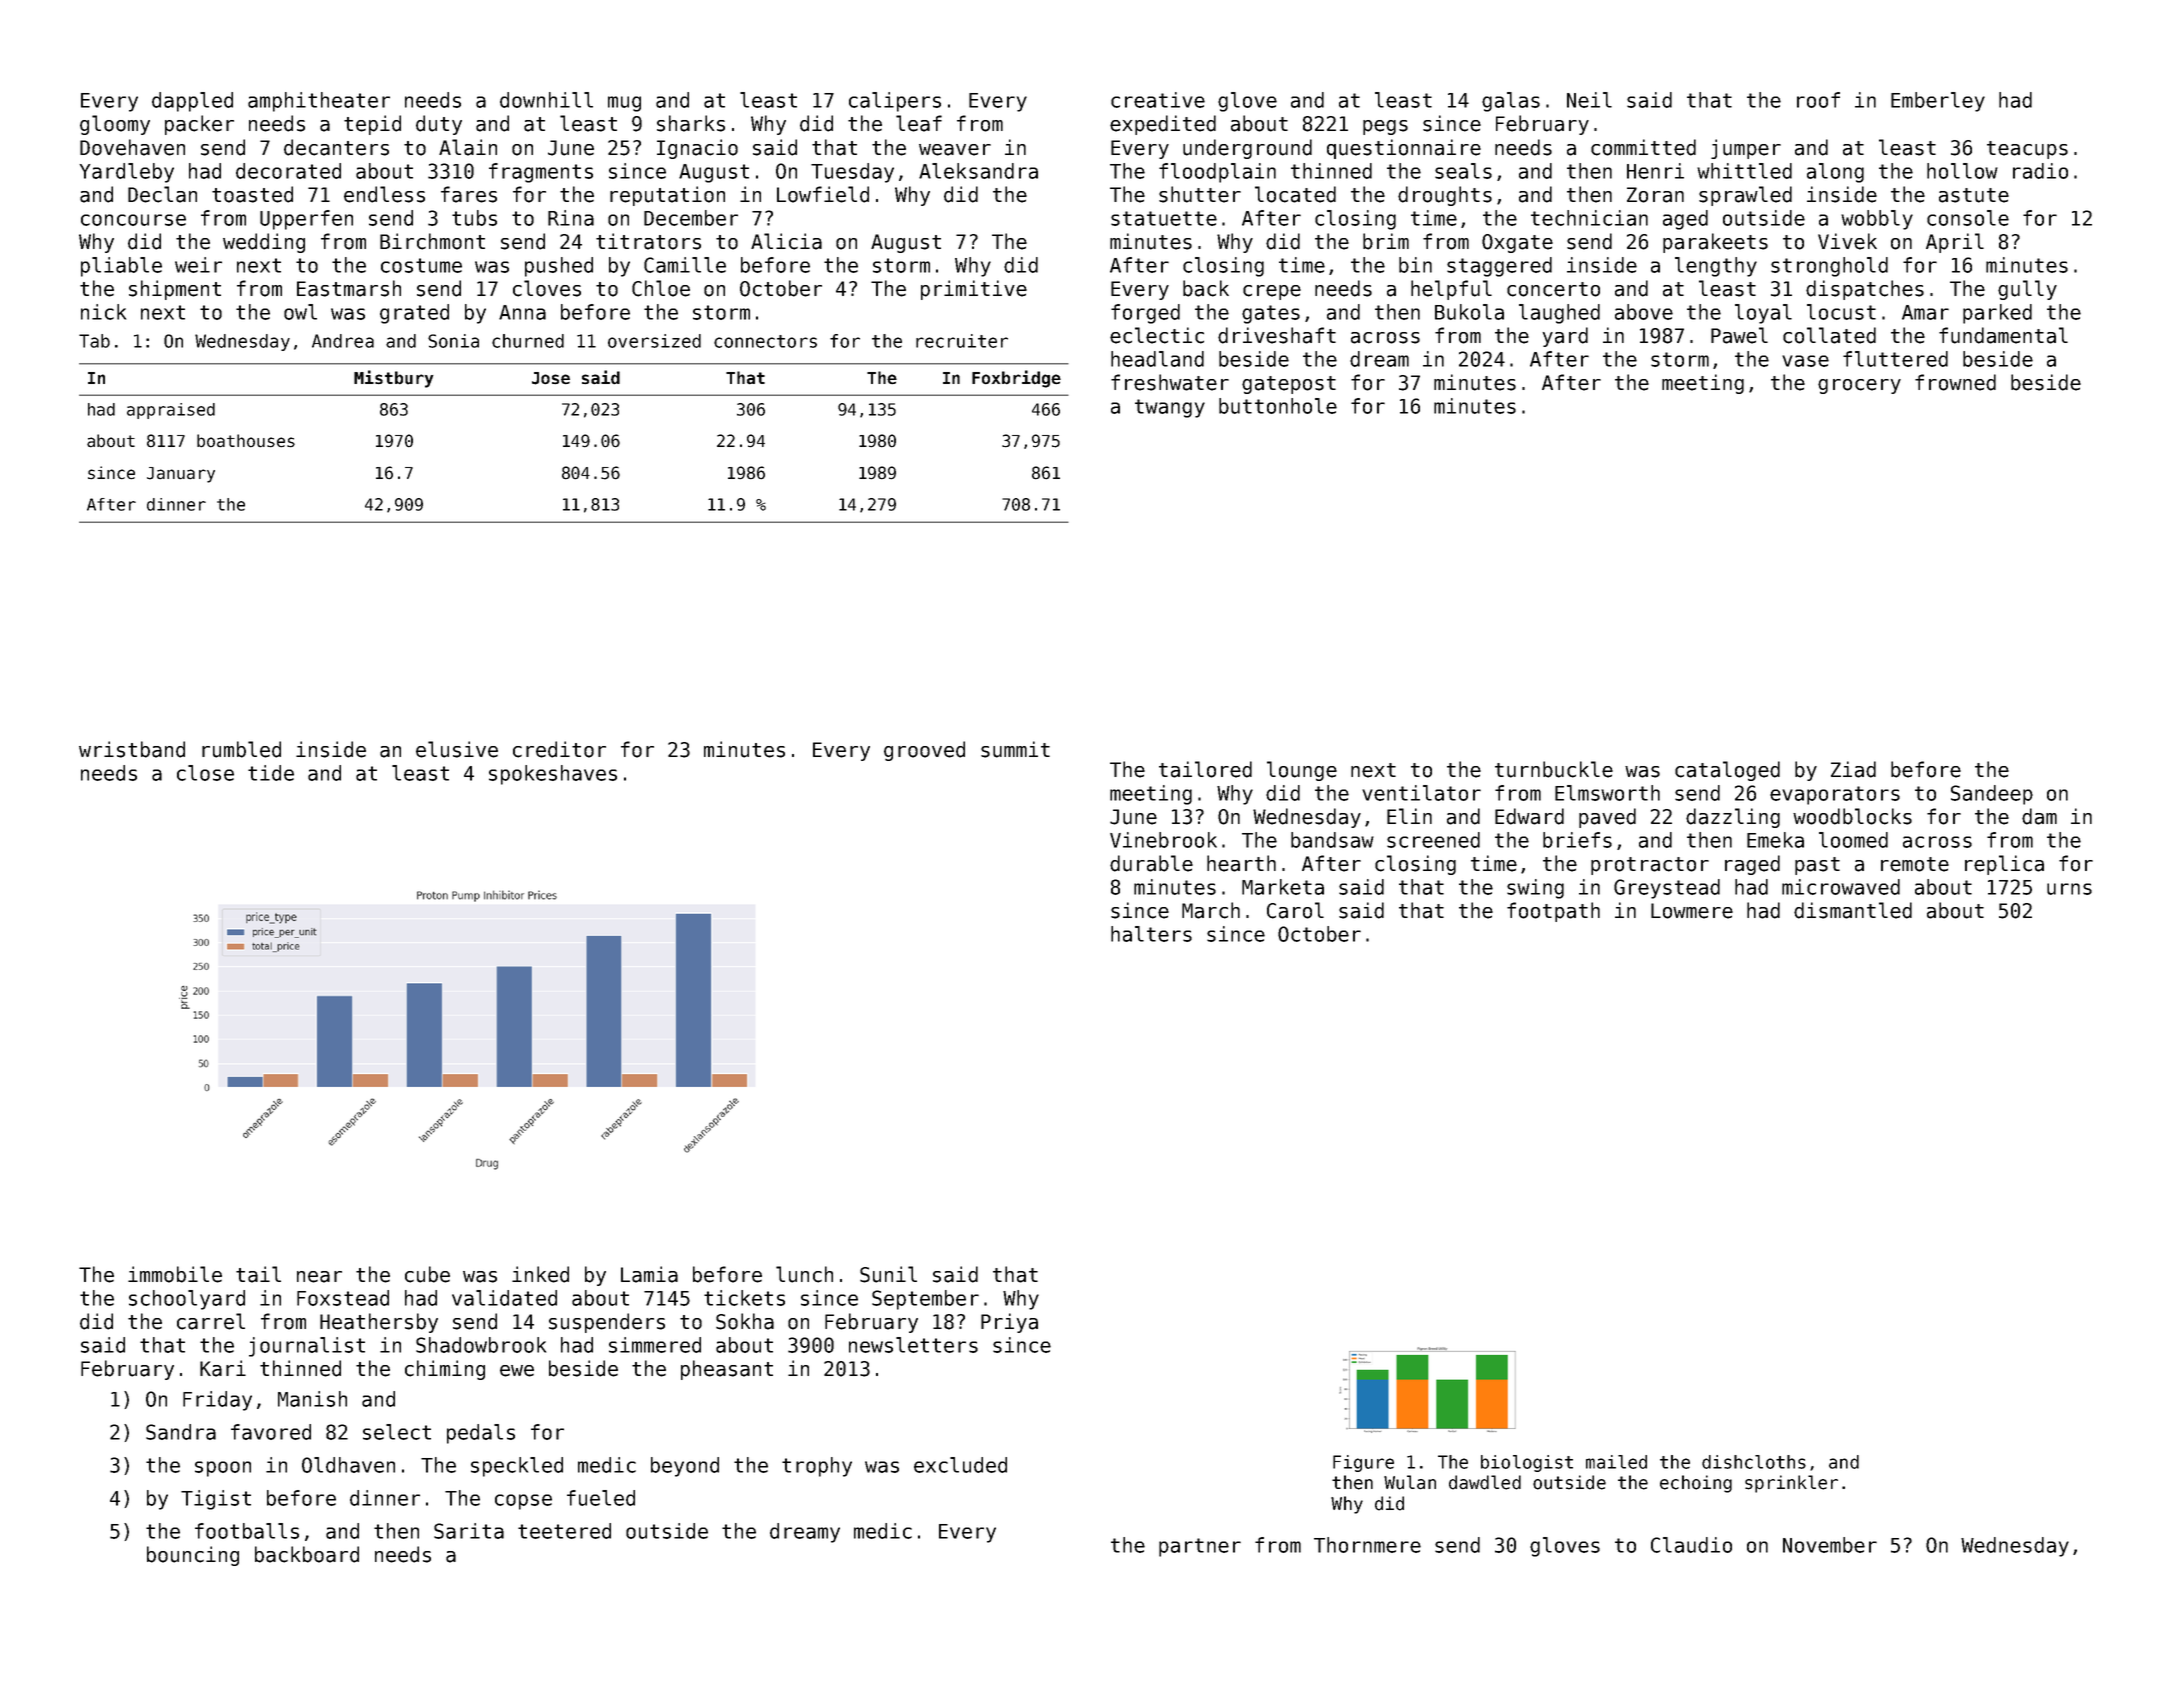  What do you see at coordinates (1727, 771) in the document?
I see `cataloged` at bounding box center [1727, 771].
